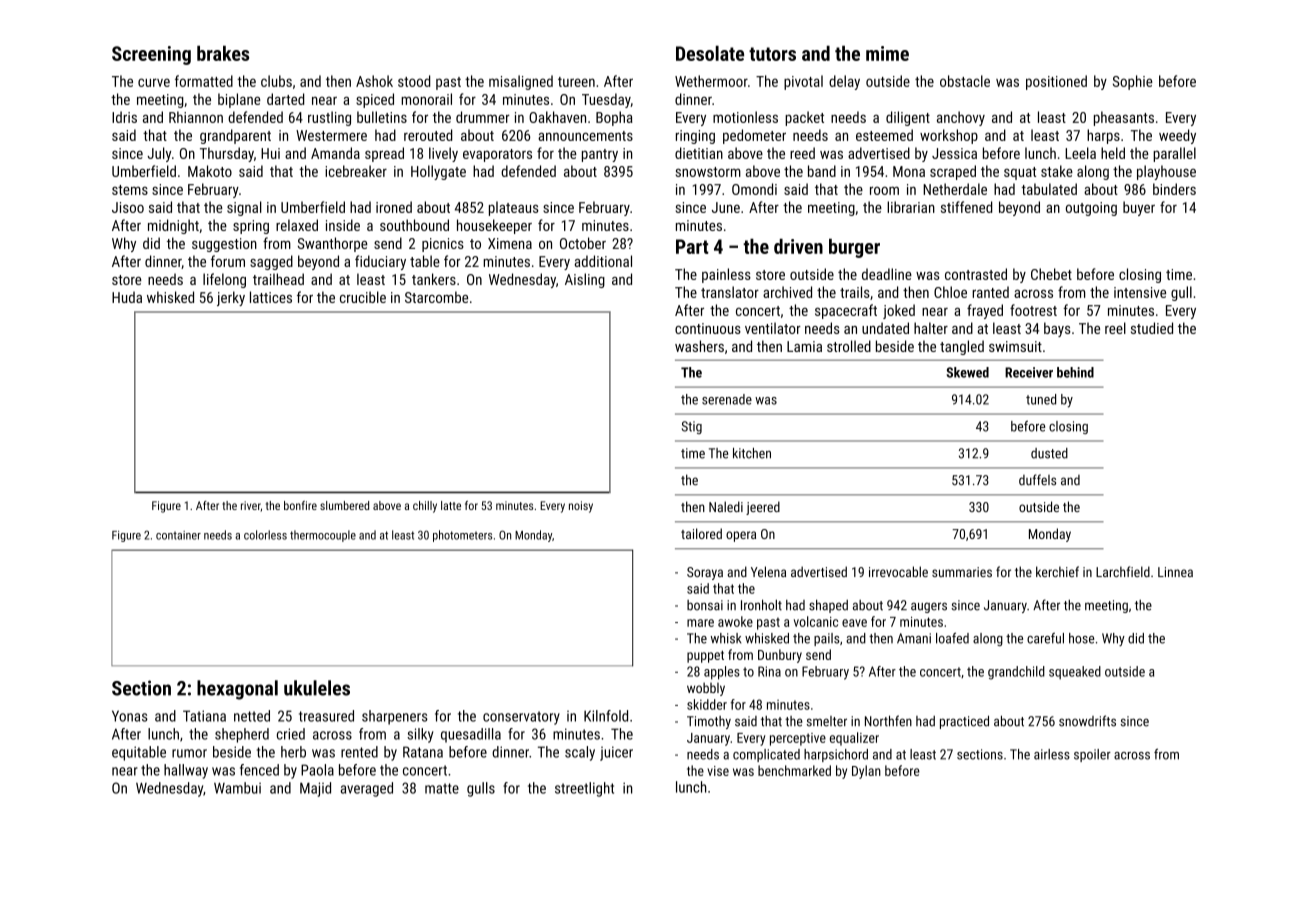 The height and width of the screenshot is (924, 1308). What do you see at coordinates (701, 533) in the screenshot?
I see `tailored` at bounding box center [701, 533].
